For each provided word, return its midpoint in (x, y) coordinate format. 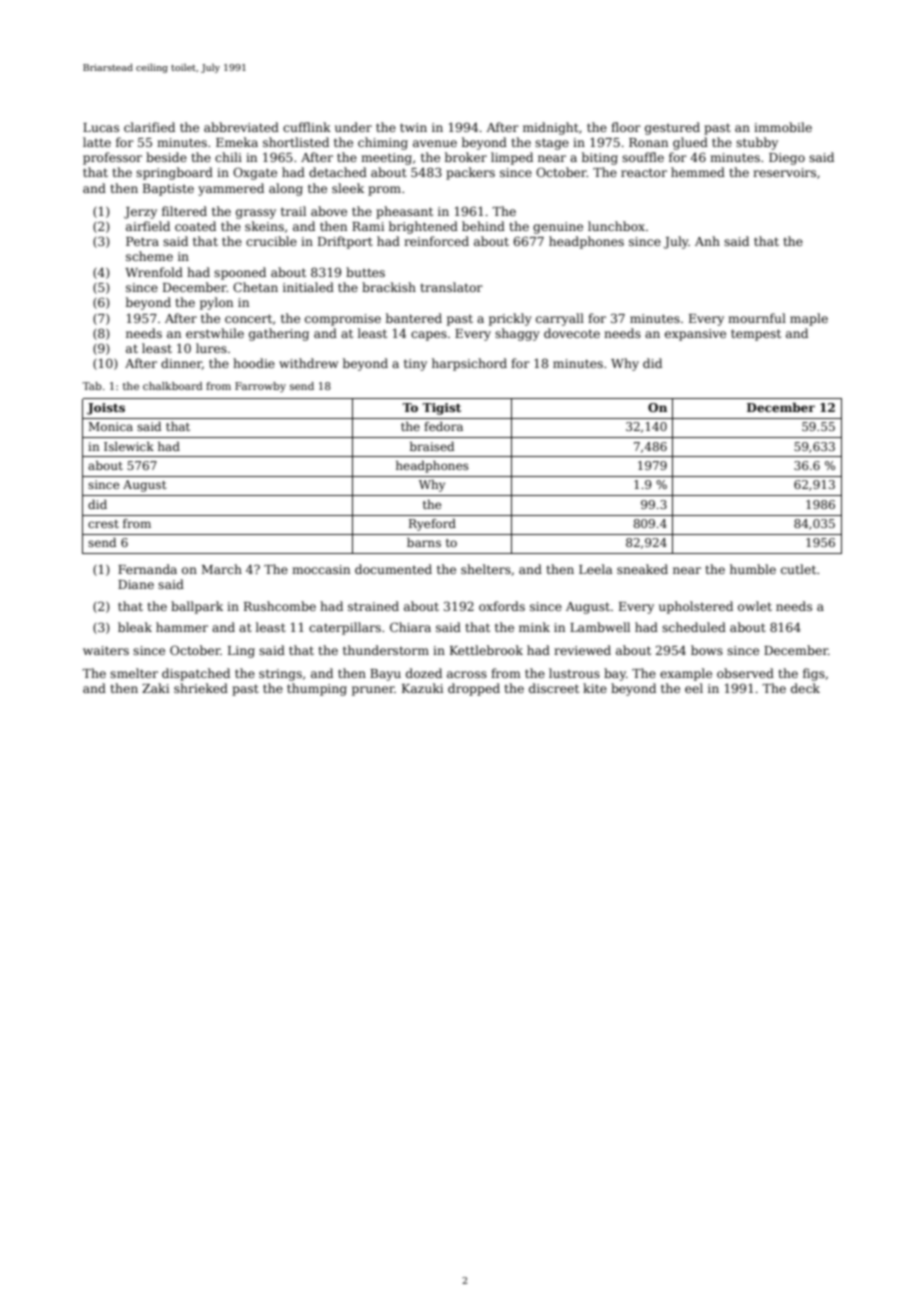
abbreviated (241, 127)
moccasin (321, 569)
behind (483, 226)
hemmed (698, 172)
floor (626, 127)
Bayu (385, 675)
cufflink (307, 127)
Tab (92, 386)
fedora (443, 426)
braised (432, 446)
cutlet (798, 569)
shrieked (201, 688)
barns (424, 542)
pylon (216, 303)
